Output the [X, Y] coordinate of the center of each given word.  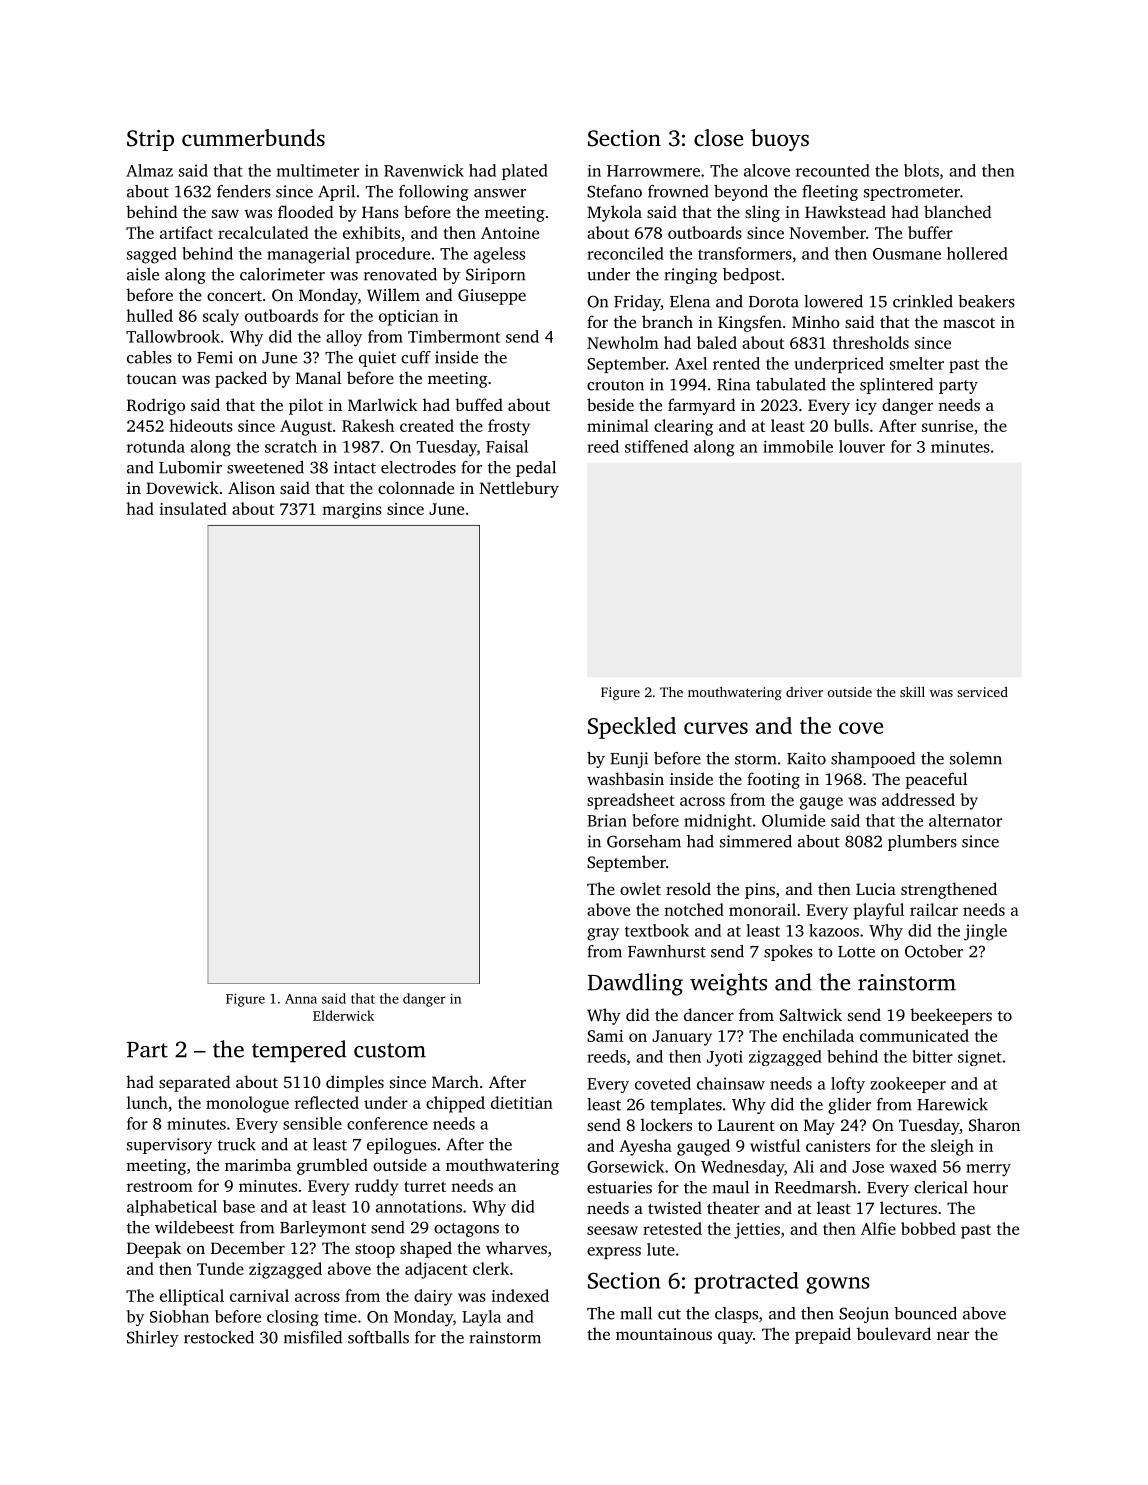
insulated [193, 508]
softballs [378, 1337]
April [336, 193]
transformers [745, 253]
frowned [678, 191]
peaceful [936, 780]
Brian [607, 820]
